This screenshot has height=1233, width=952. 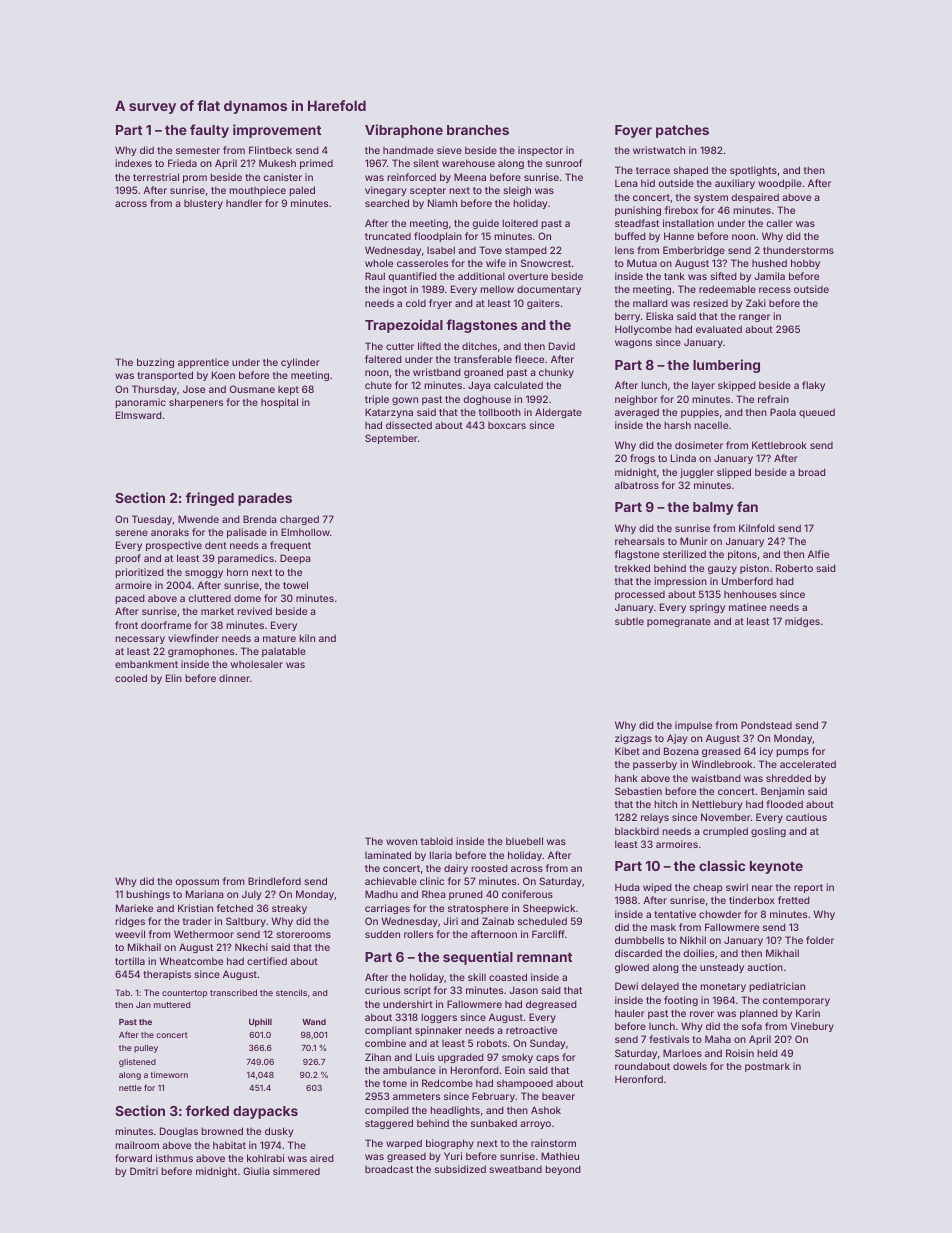 I want to click on palatable, so click(x=284, y=652).
